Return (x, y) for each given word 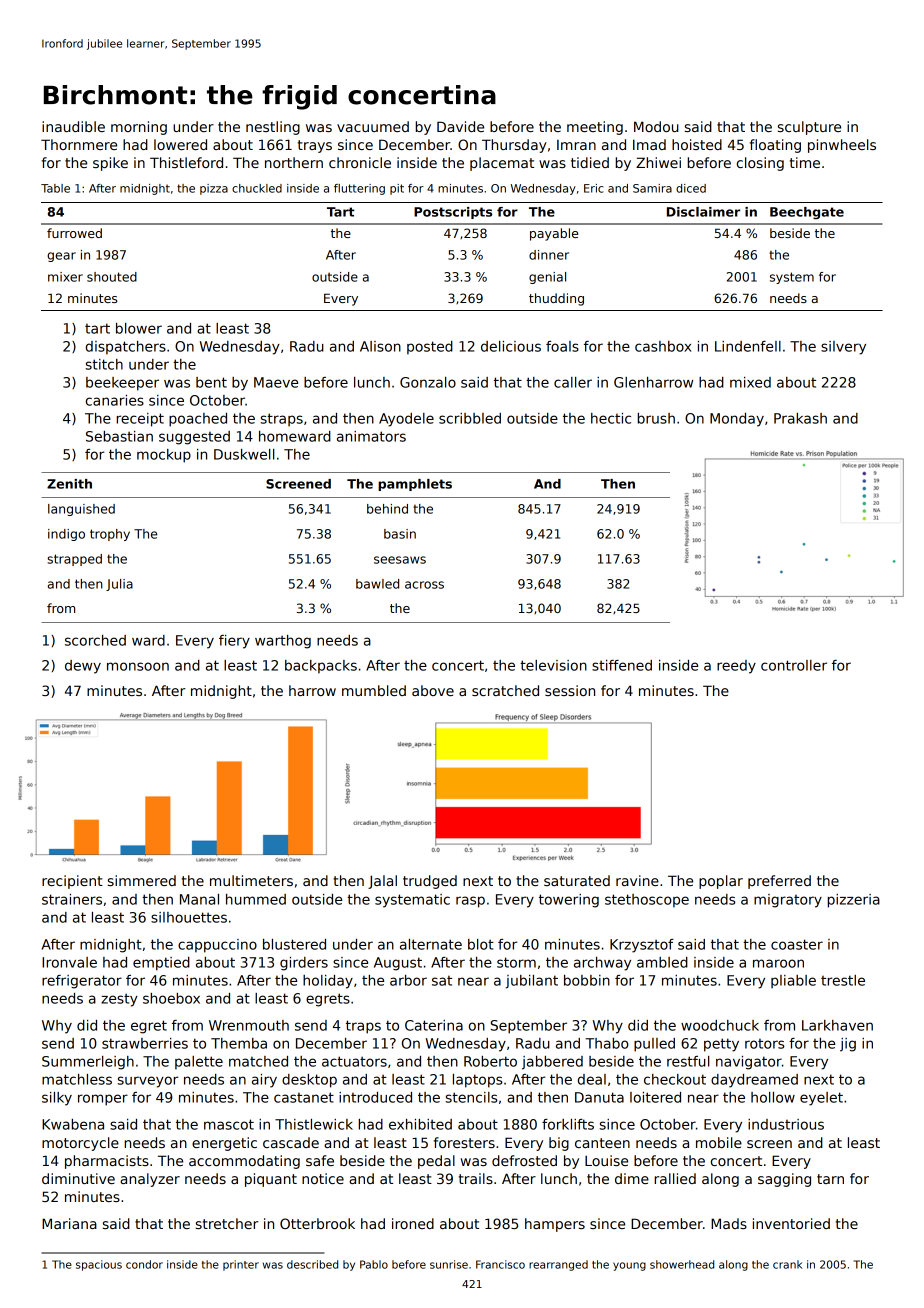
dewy (83, 667)
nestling (273, 128)
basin (400, 534)
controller (794, 665)
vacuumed (373, 126)
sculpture (809, 128)
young (629, 1266)
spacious (99, 1265)
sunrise (449, 1264)
